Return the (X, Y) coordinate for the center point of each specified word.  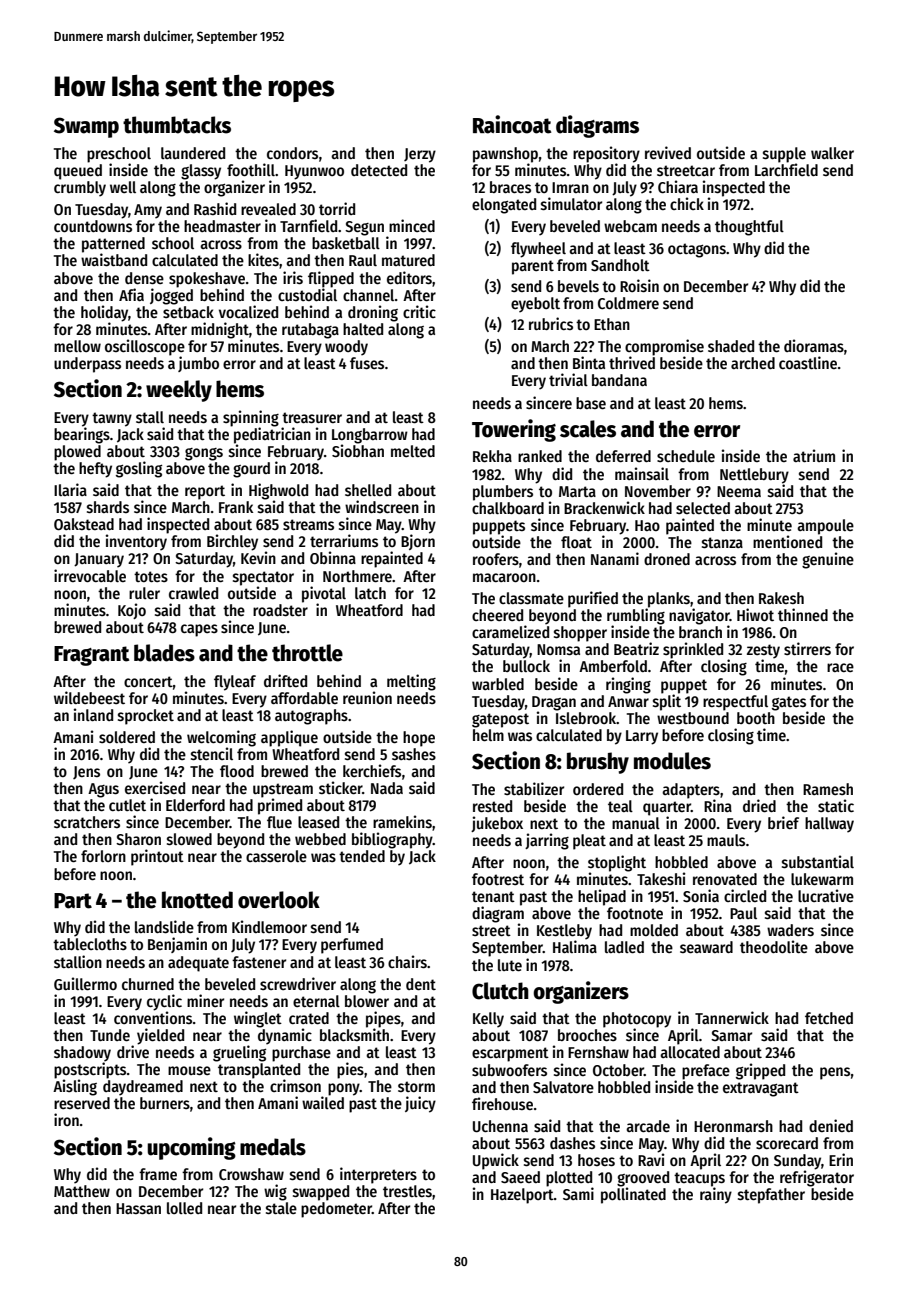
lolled (184, 1208)
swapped (321, 1193)
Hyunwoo (314, 172)
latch (370, 593)
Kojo (132, 611)
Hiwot (755, 614)
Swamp (86, 127)
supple (784, 155)
